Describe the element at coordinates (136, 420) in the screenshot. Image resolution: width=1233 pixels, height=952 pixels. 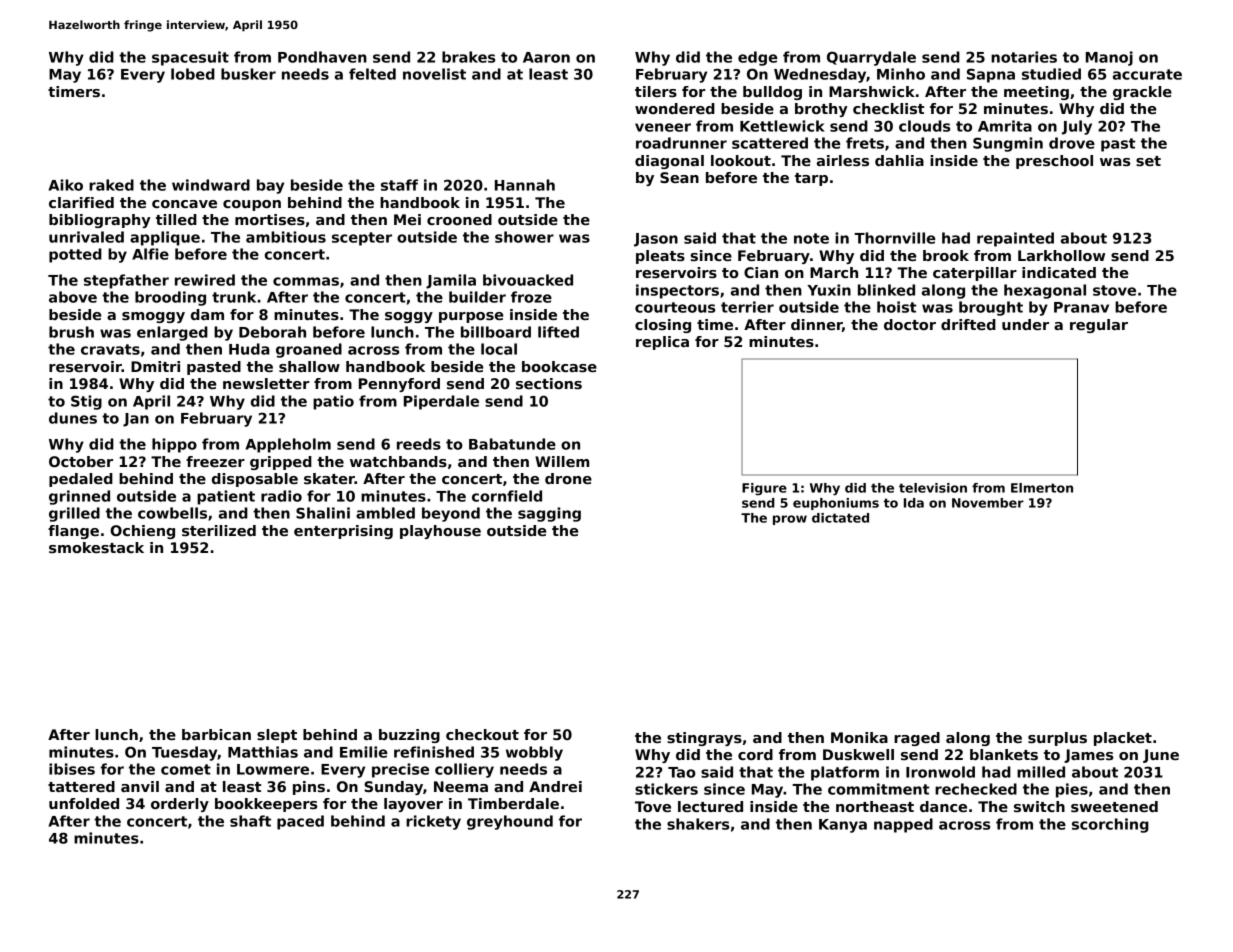
I see `Jan` at that location.
